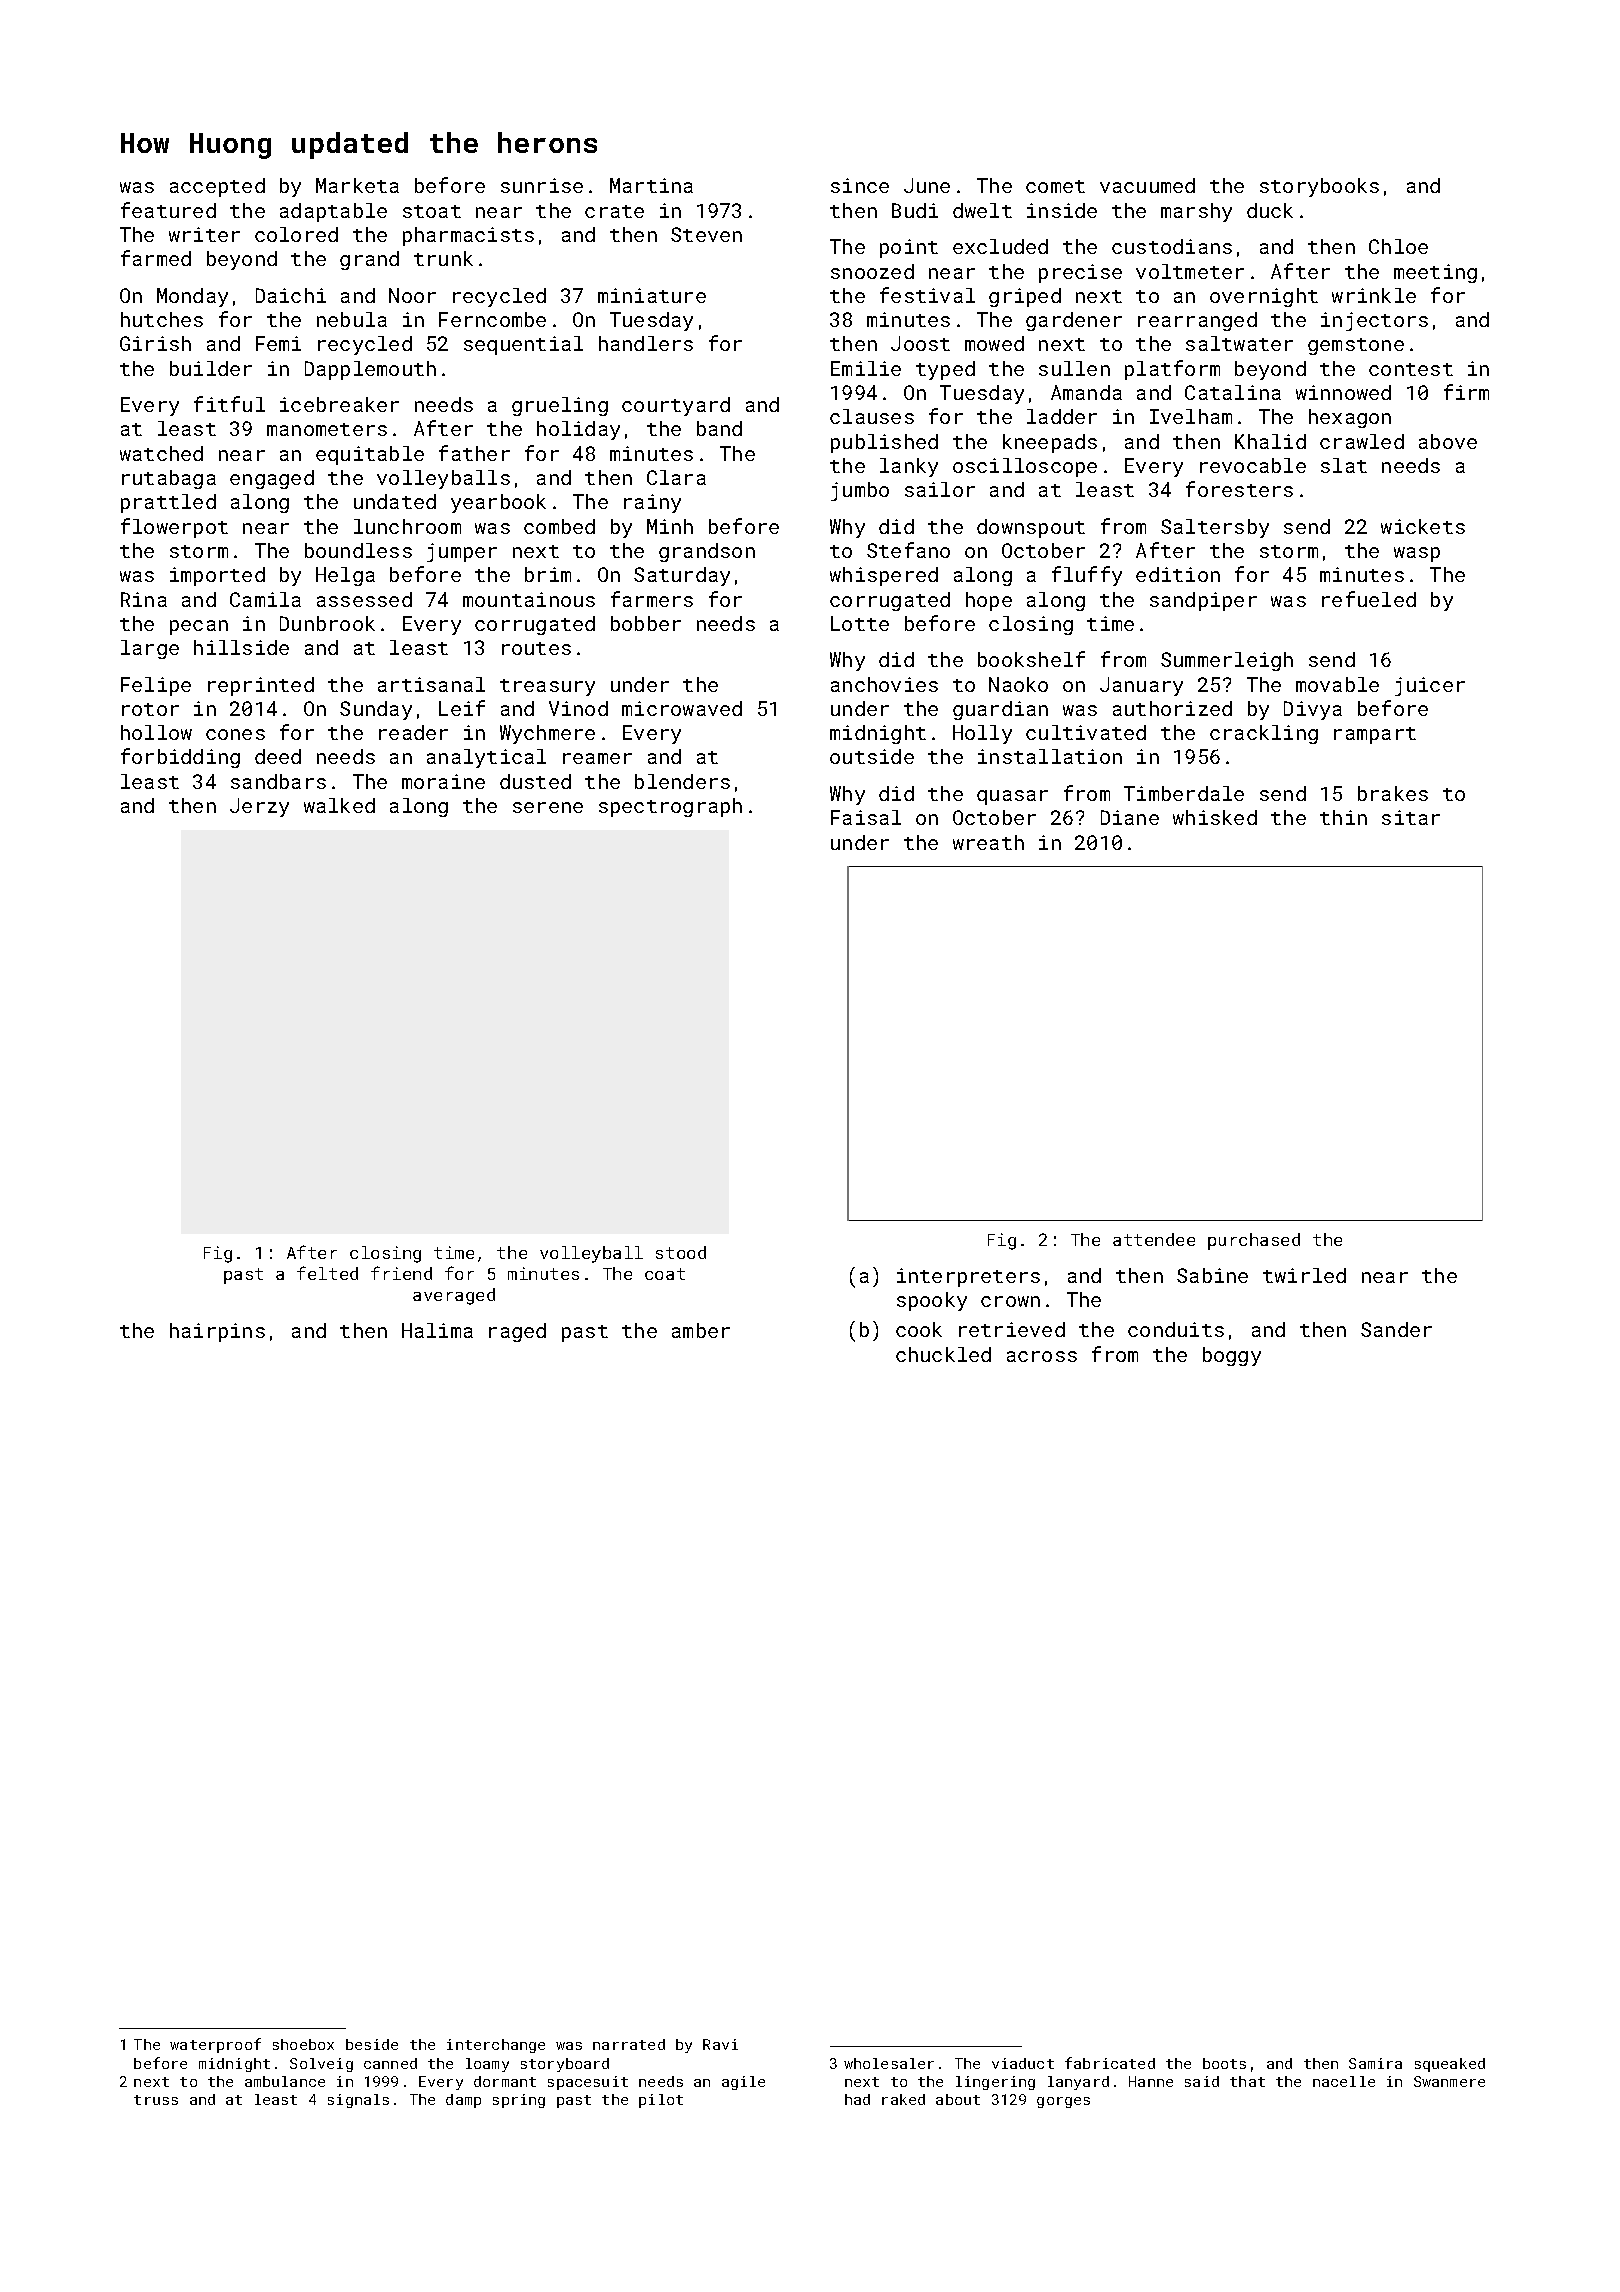  What do you see at coordinates (1232, 1356) in the page?
I see `boggy` at bounding box center [1232, 1356].
